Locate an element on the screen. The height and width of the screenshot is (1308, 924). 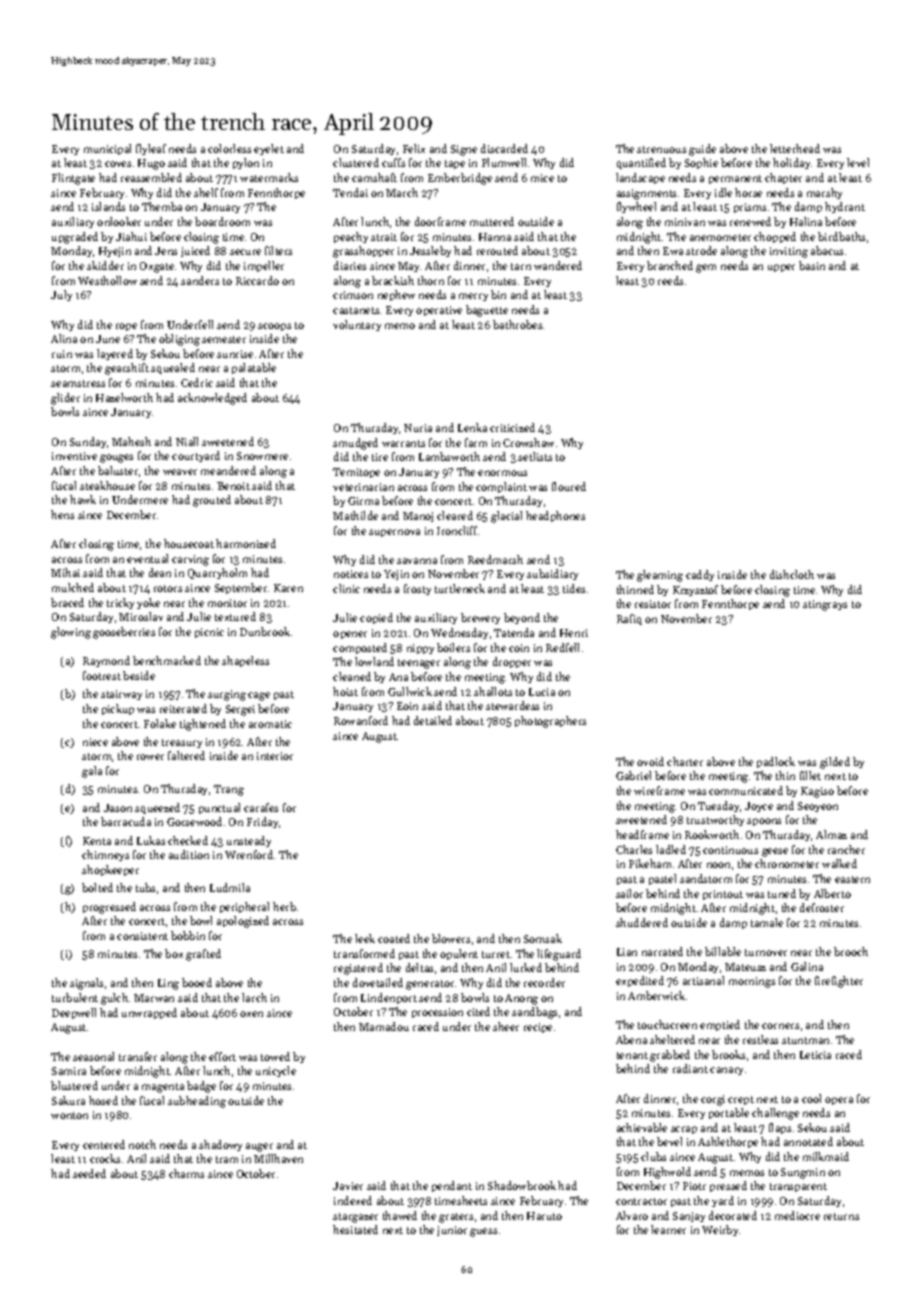
notices is located at coordinates (351, 574).
